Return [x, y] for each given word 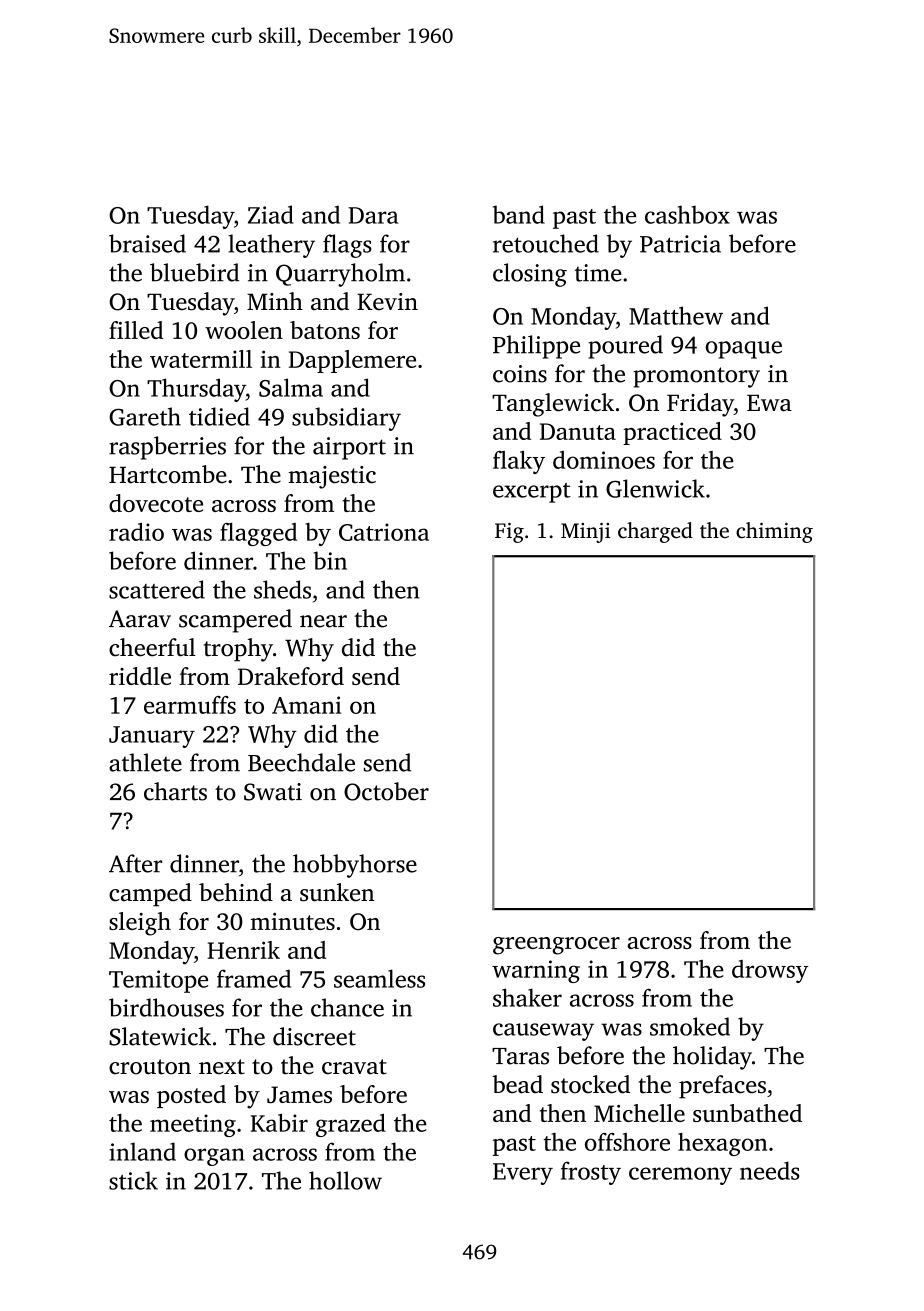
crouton [150, 1067]
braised [147, 243]
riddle [140, 676]
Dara [373, 215]
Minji [586, 533]
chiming [774, 532]
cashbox [687, 214]
